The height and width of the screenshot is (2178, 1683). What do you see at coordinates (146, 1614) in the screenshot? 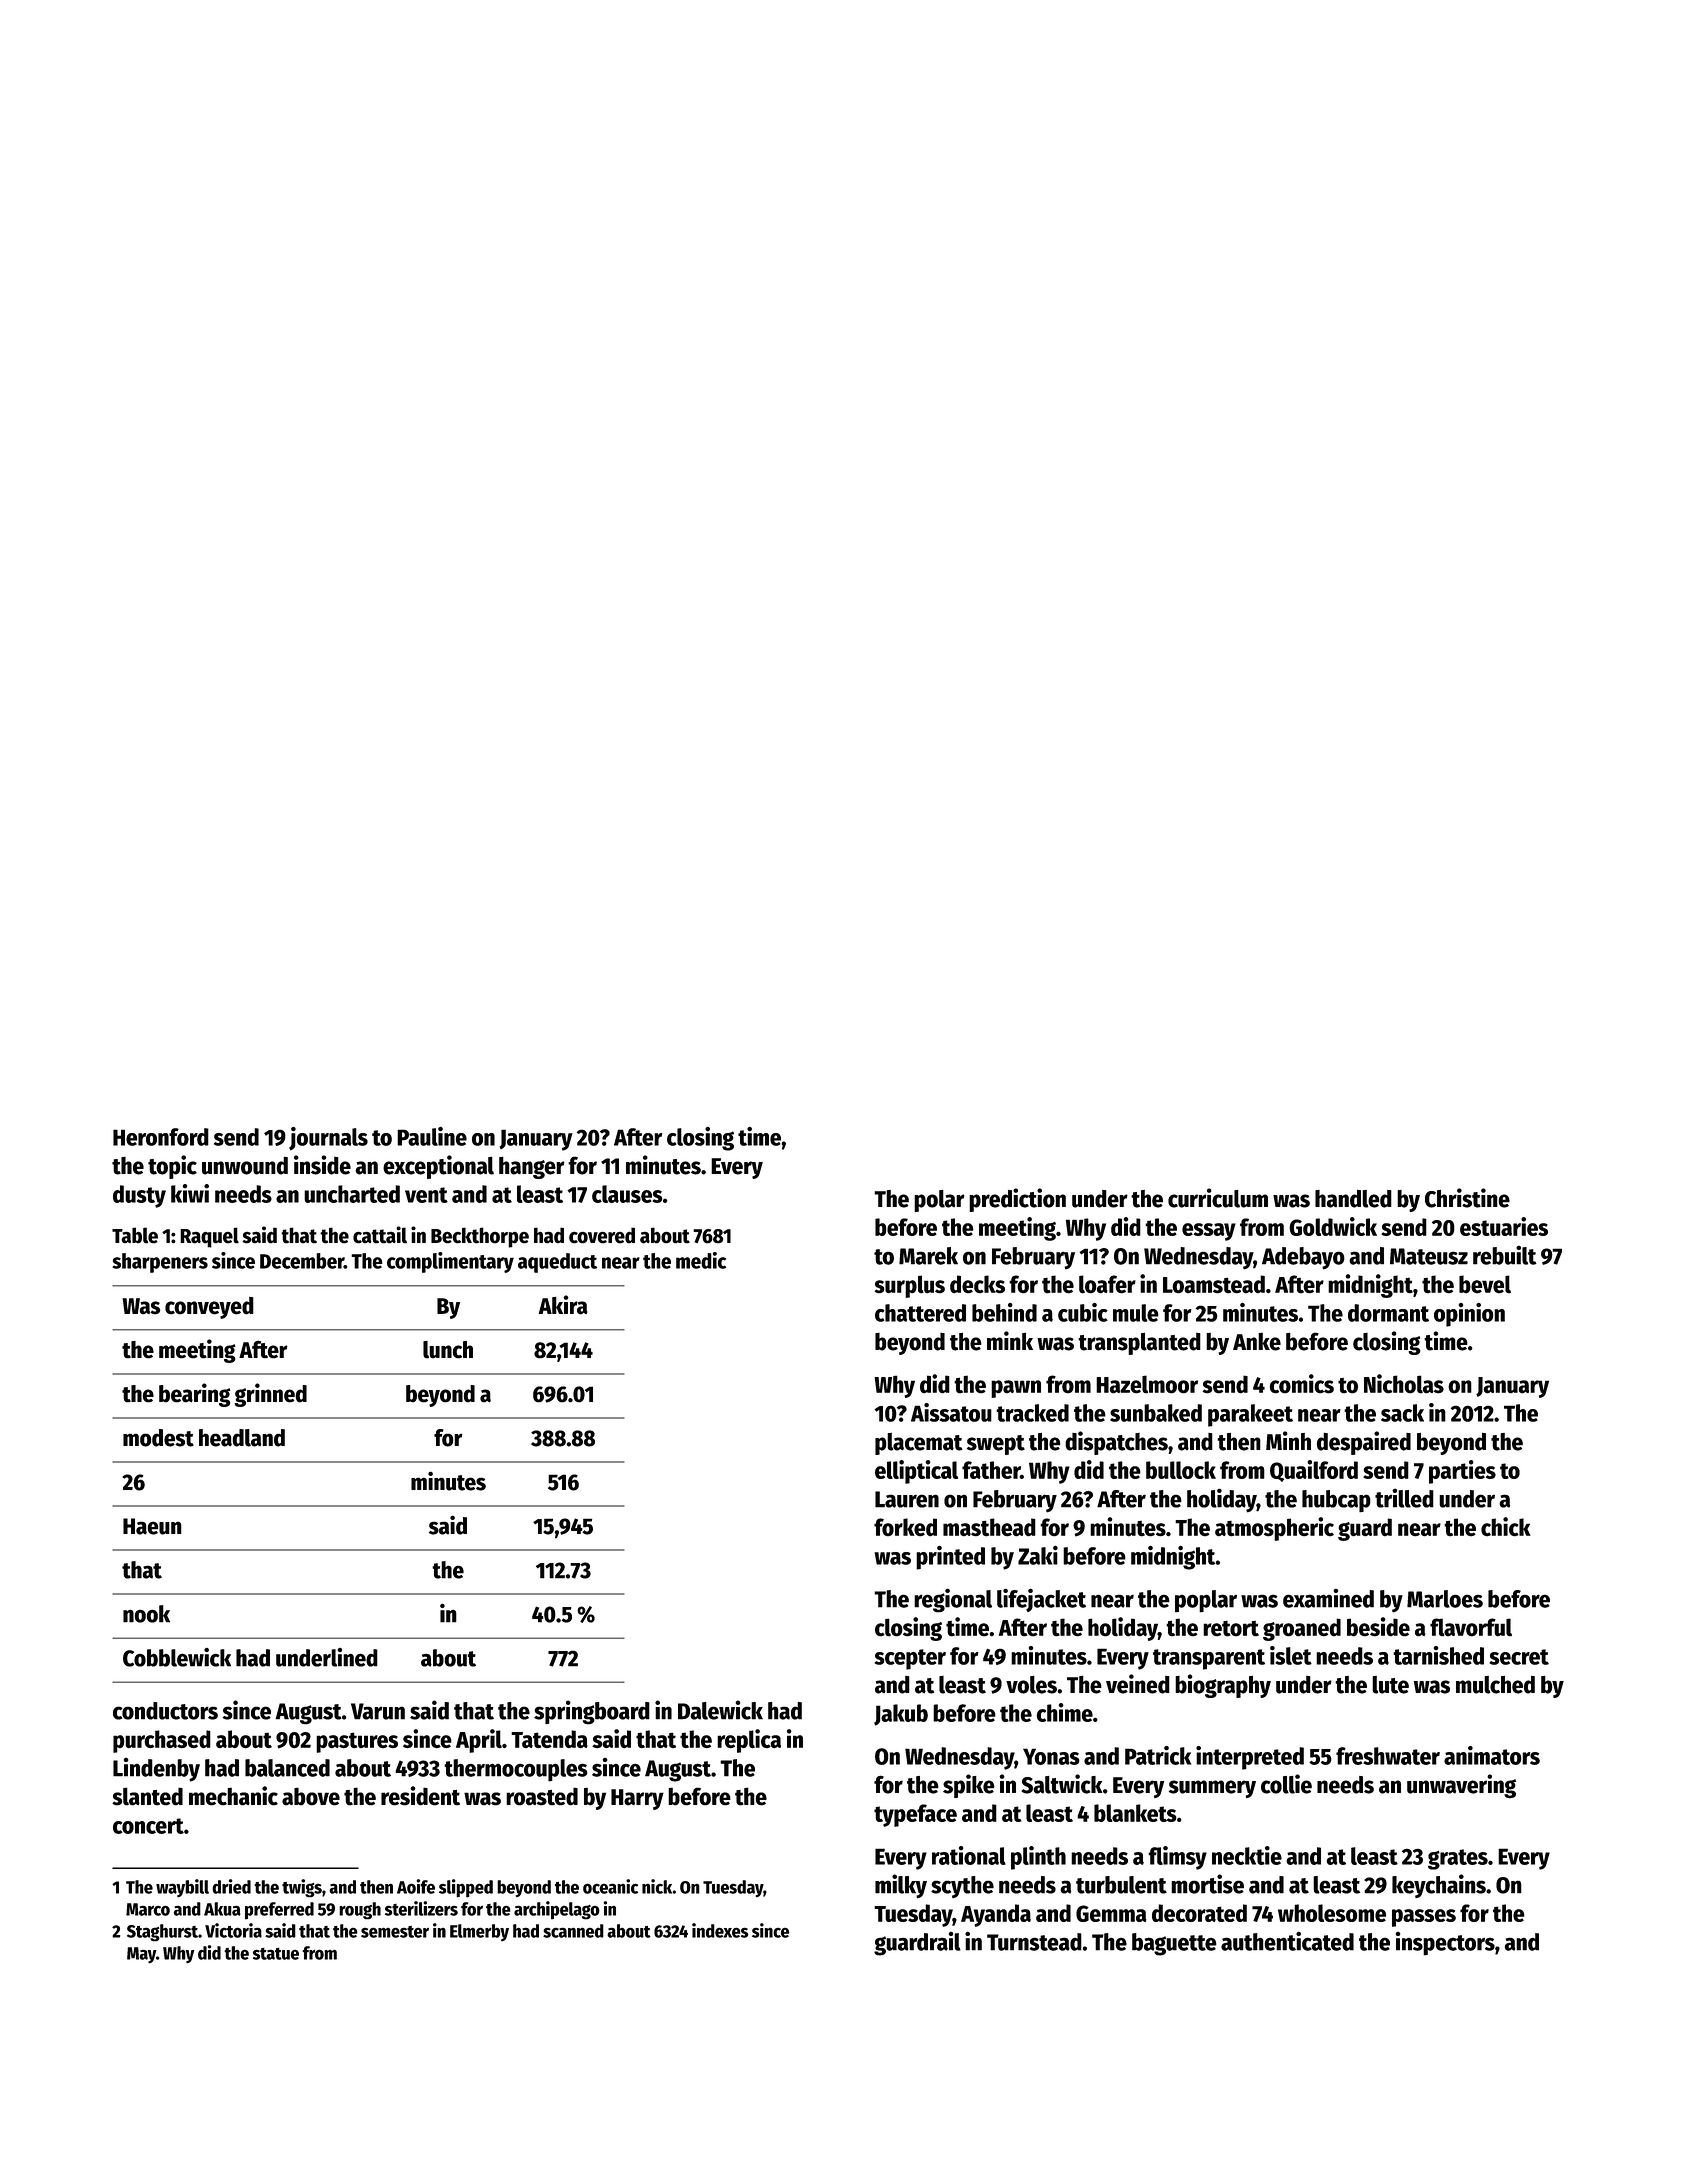
I see `nook` at bounding box center [146, 1614].
